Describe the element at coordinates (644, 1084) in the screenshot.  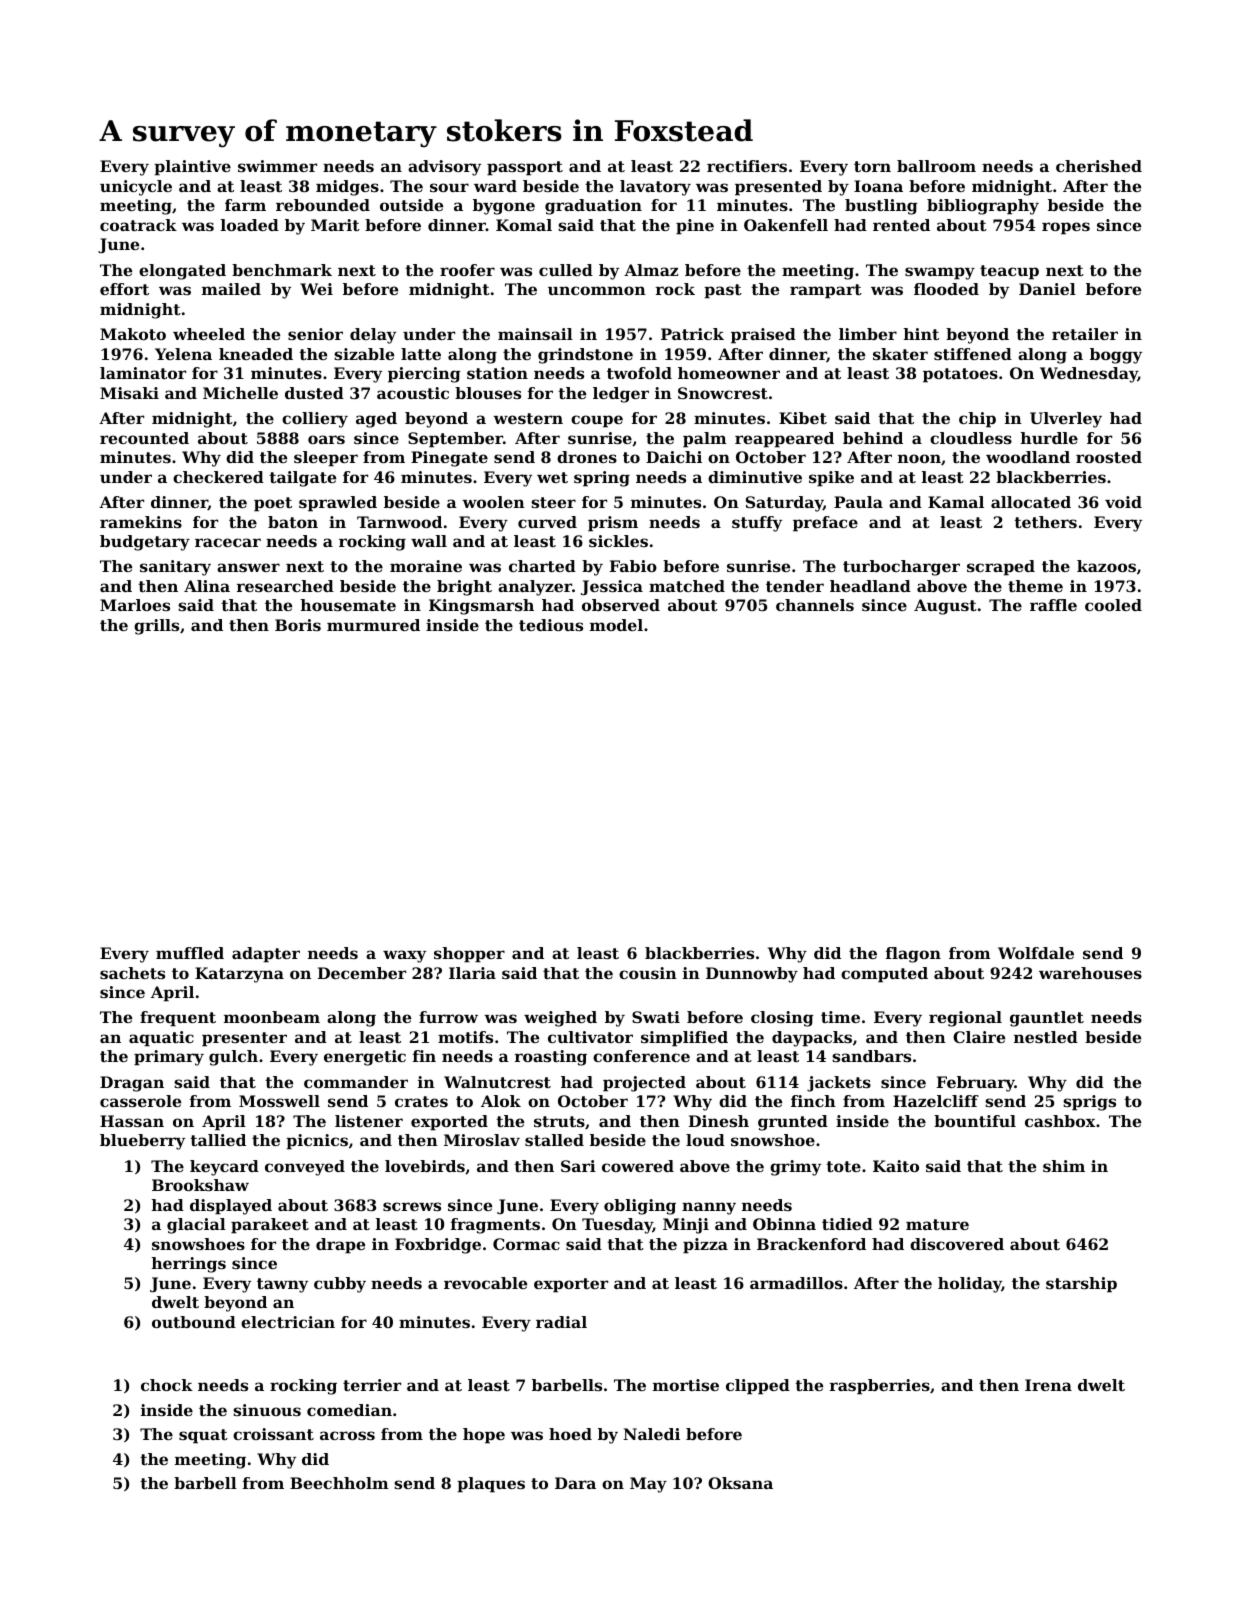
I see `projected` at that location.
